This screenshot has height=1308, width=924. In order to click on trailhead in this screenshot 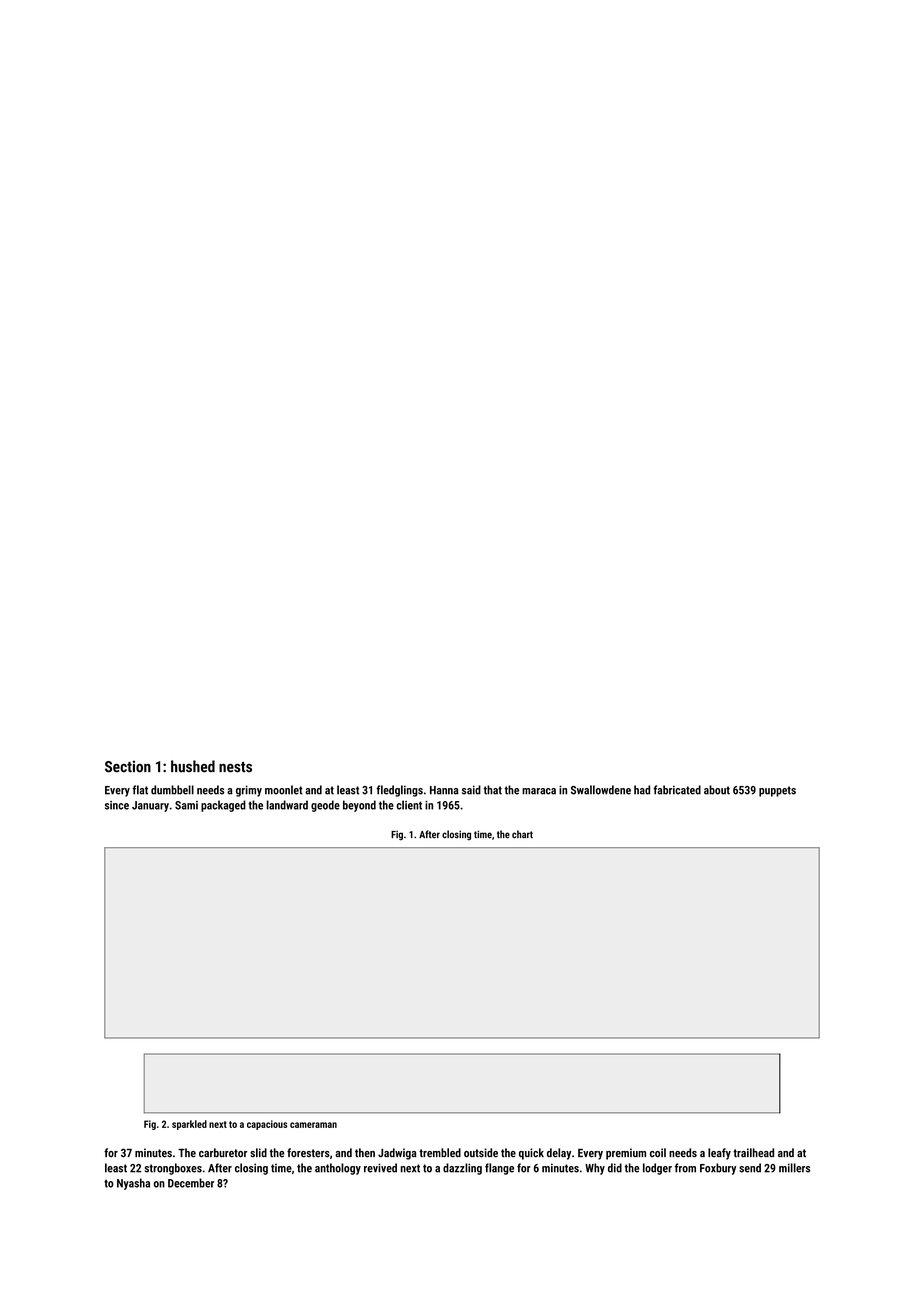, I will do `click(753, 1152)`.
